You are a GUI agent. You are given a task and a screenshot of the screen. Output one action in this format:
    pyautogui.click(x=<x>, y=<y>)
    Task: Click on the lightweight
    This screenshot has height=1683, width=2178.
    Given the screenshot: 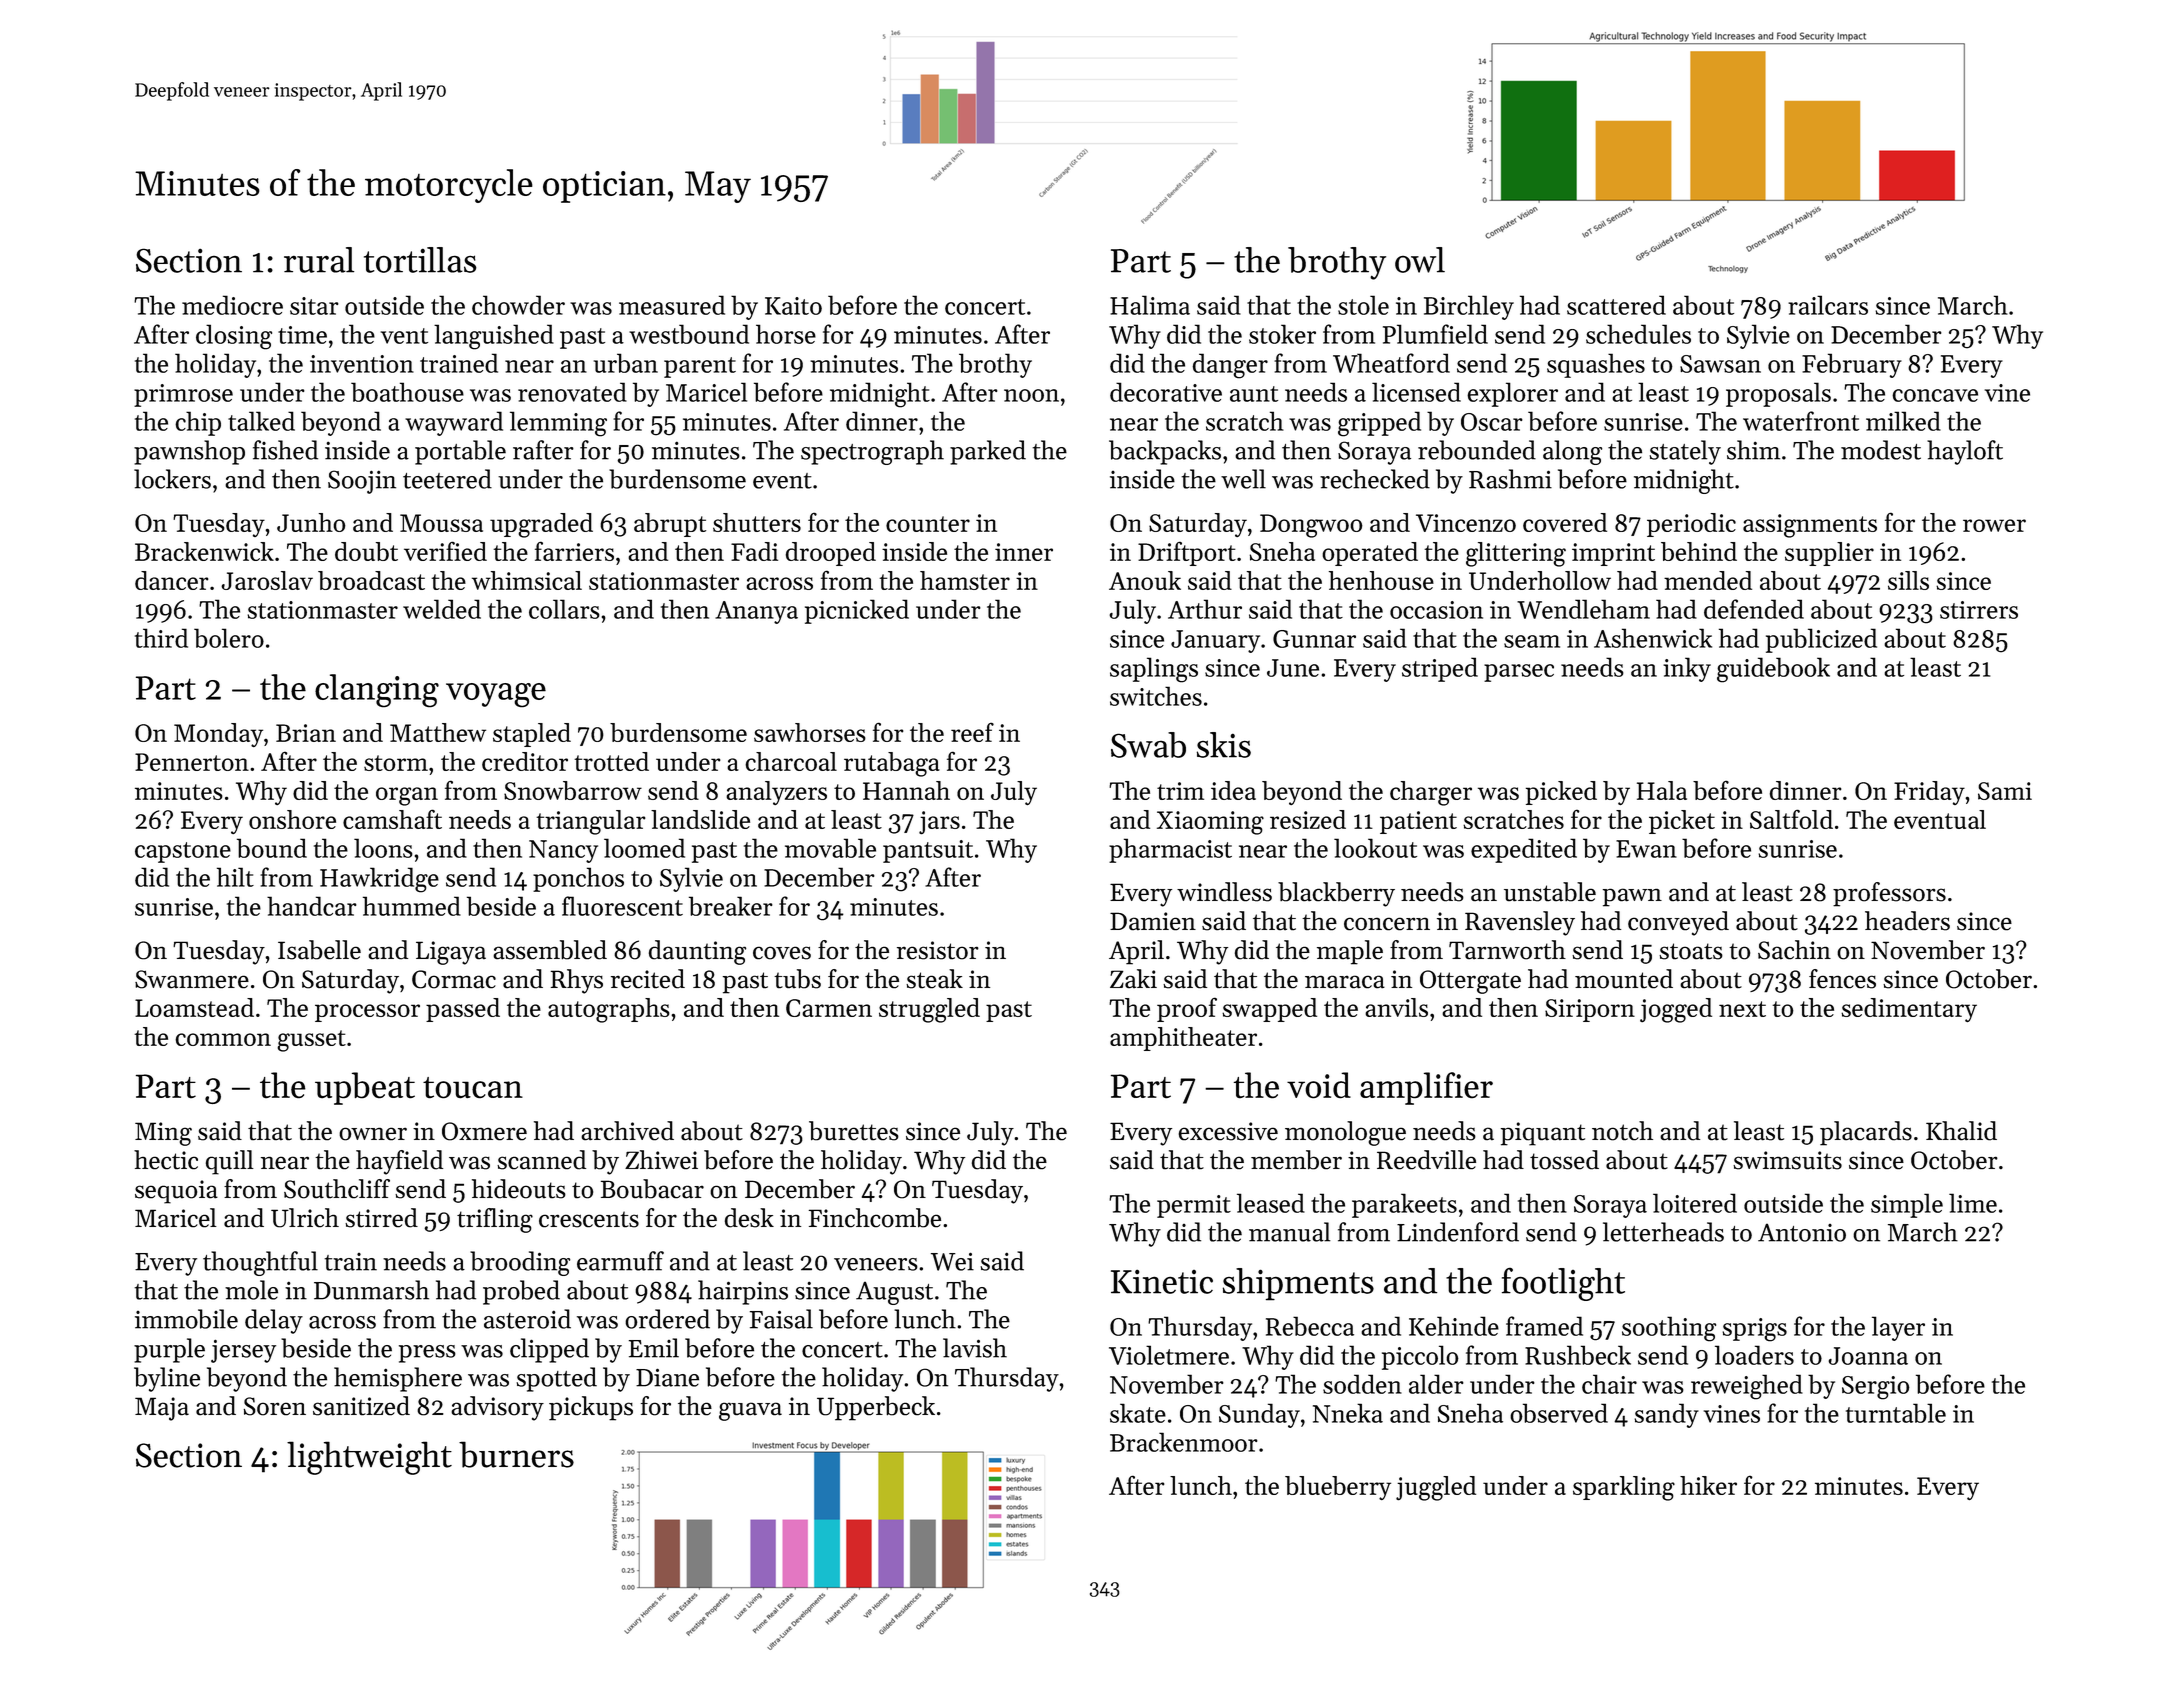 What is the action you would take?
    pyautogui.click(x=369, y=1458)
